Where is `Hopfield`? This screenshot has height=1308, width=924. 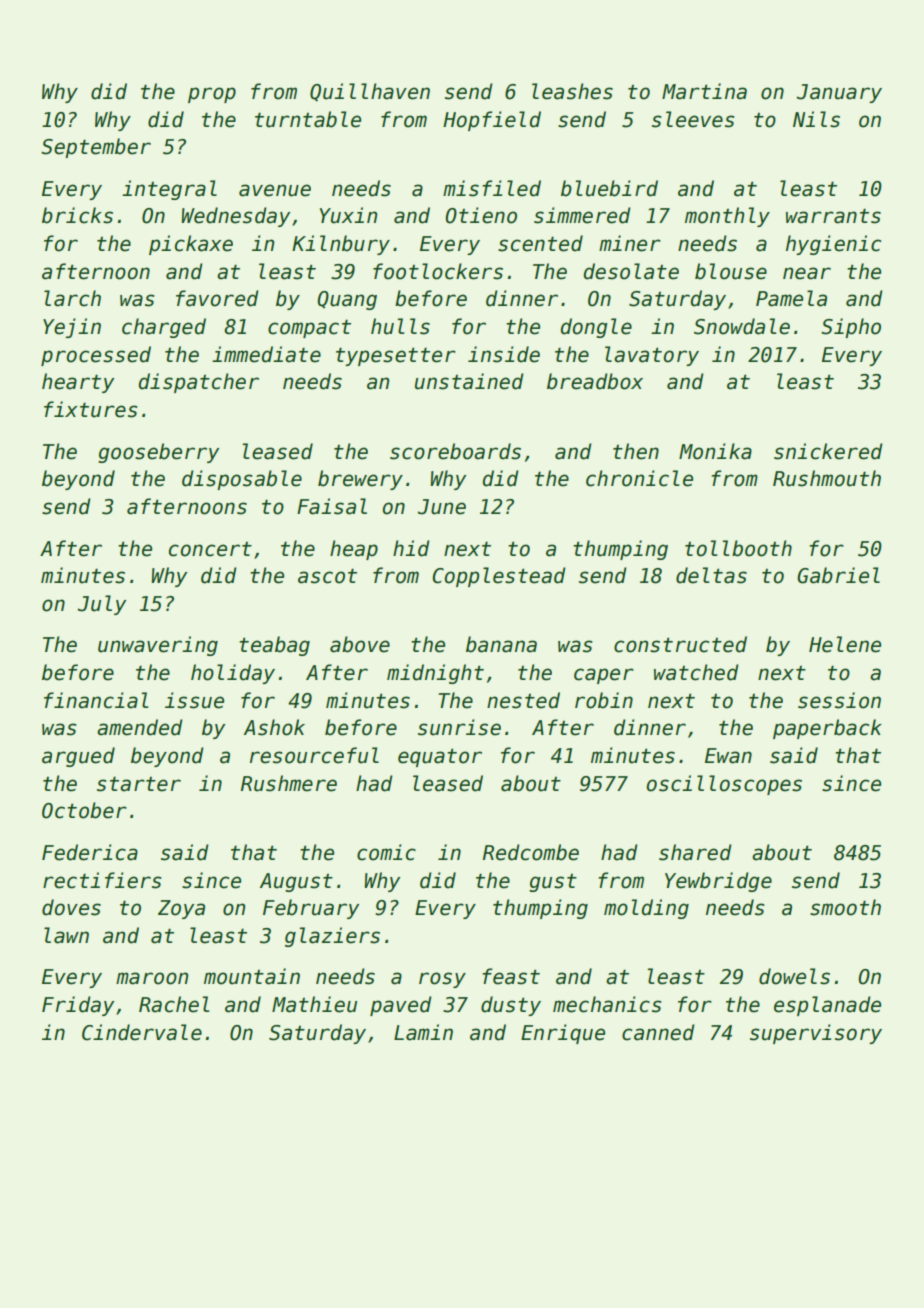
Hopfield is located at coordinates (492, 121).
